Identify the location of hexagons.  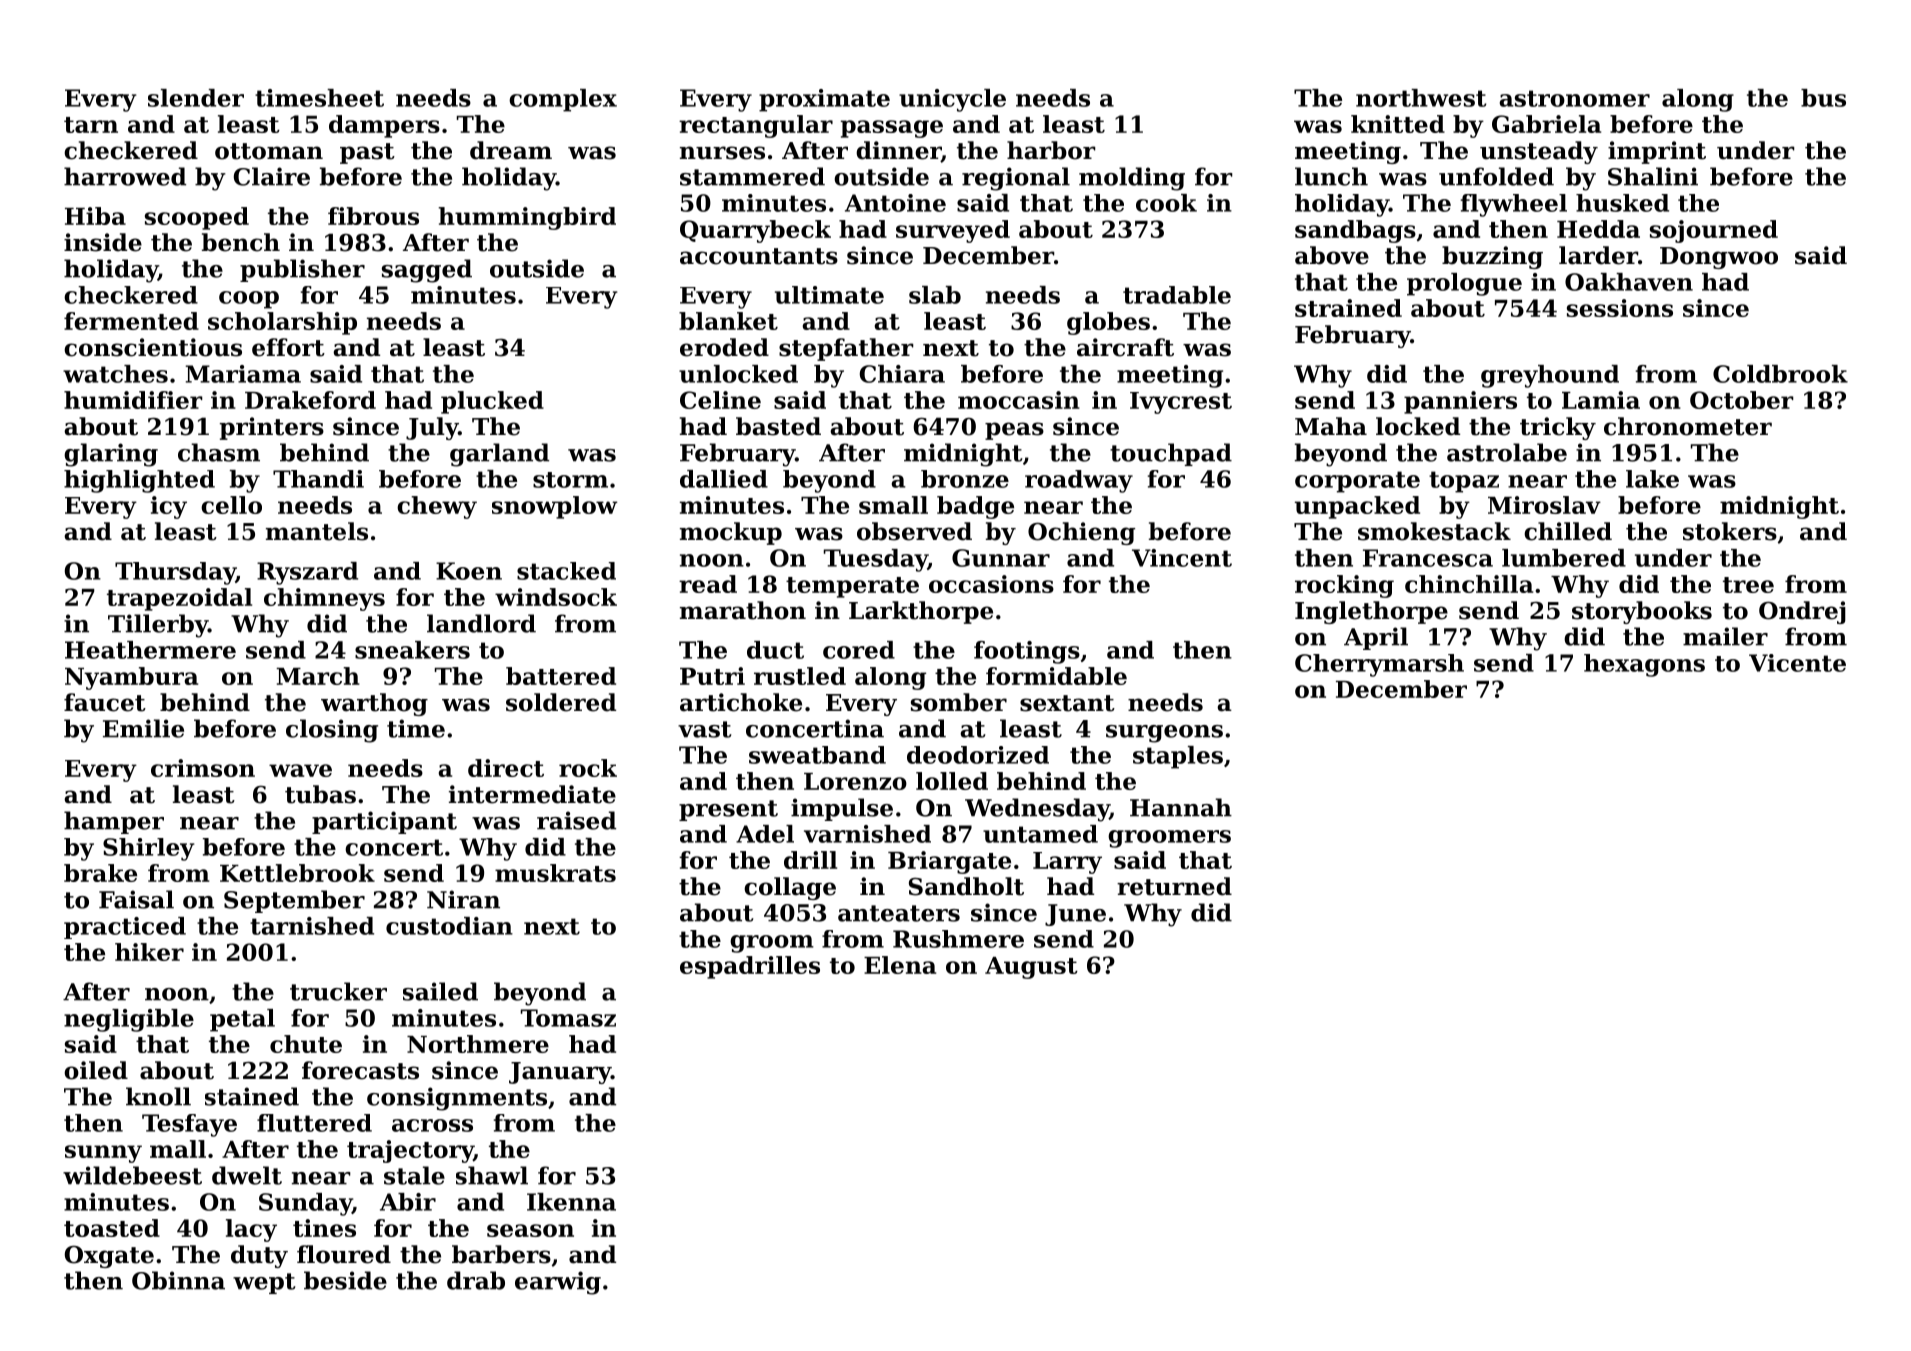
(1644, 665).
